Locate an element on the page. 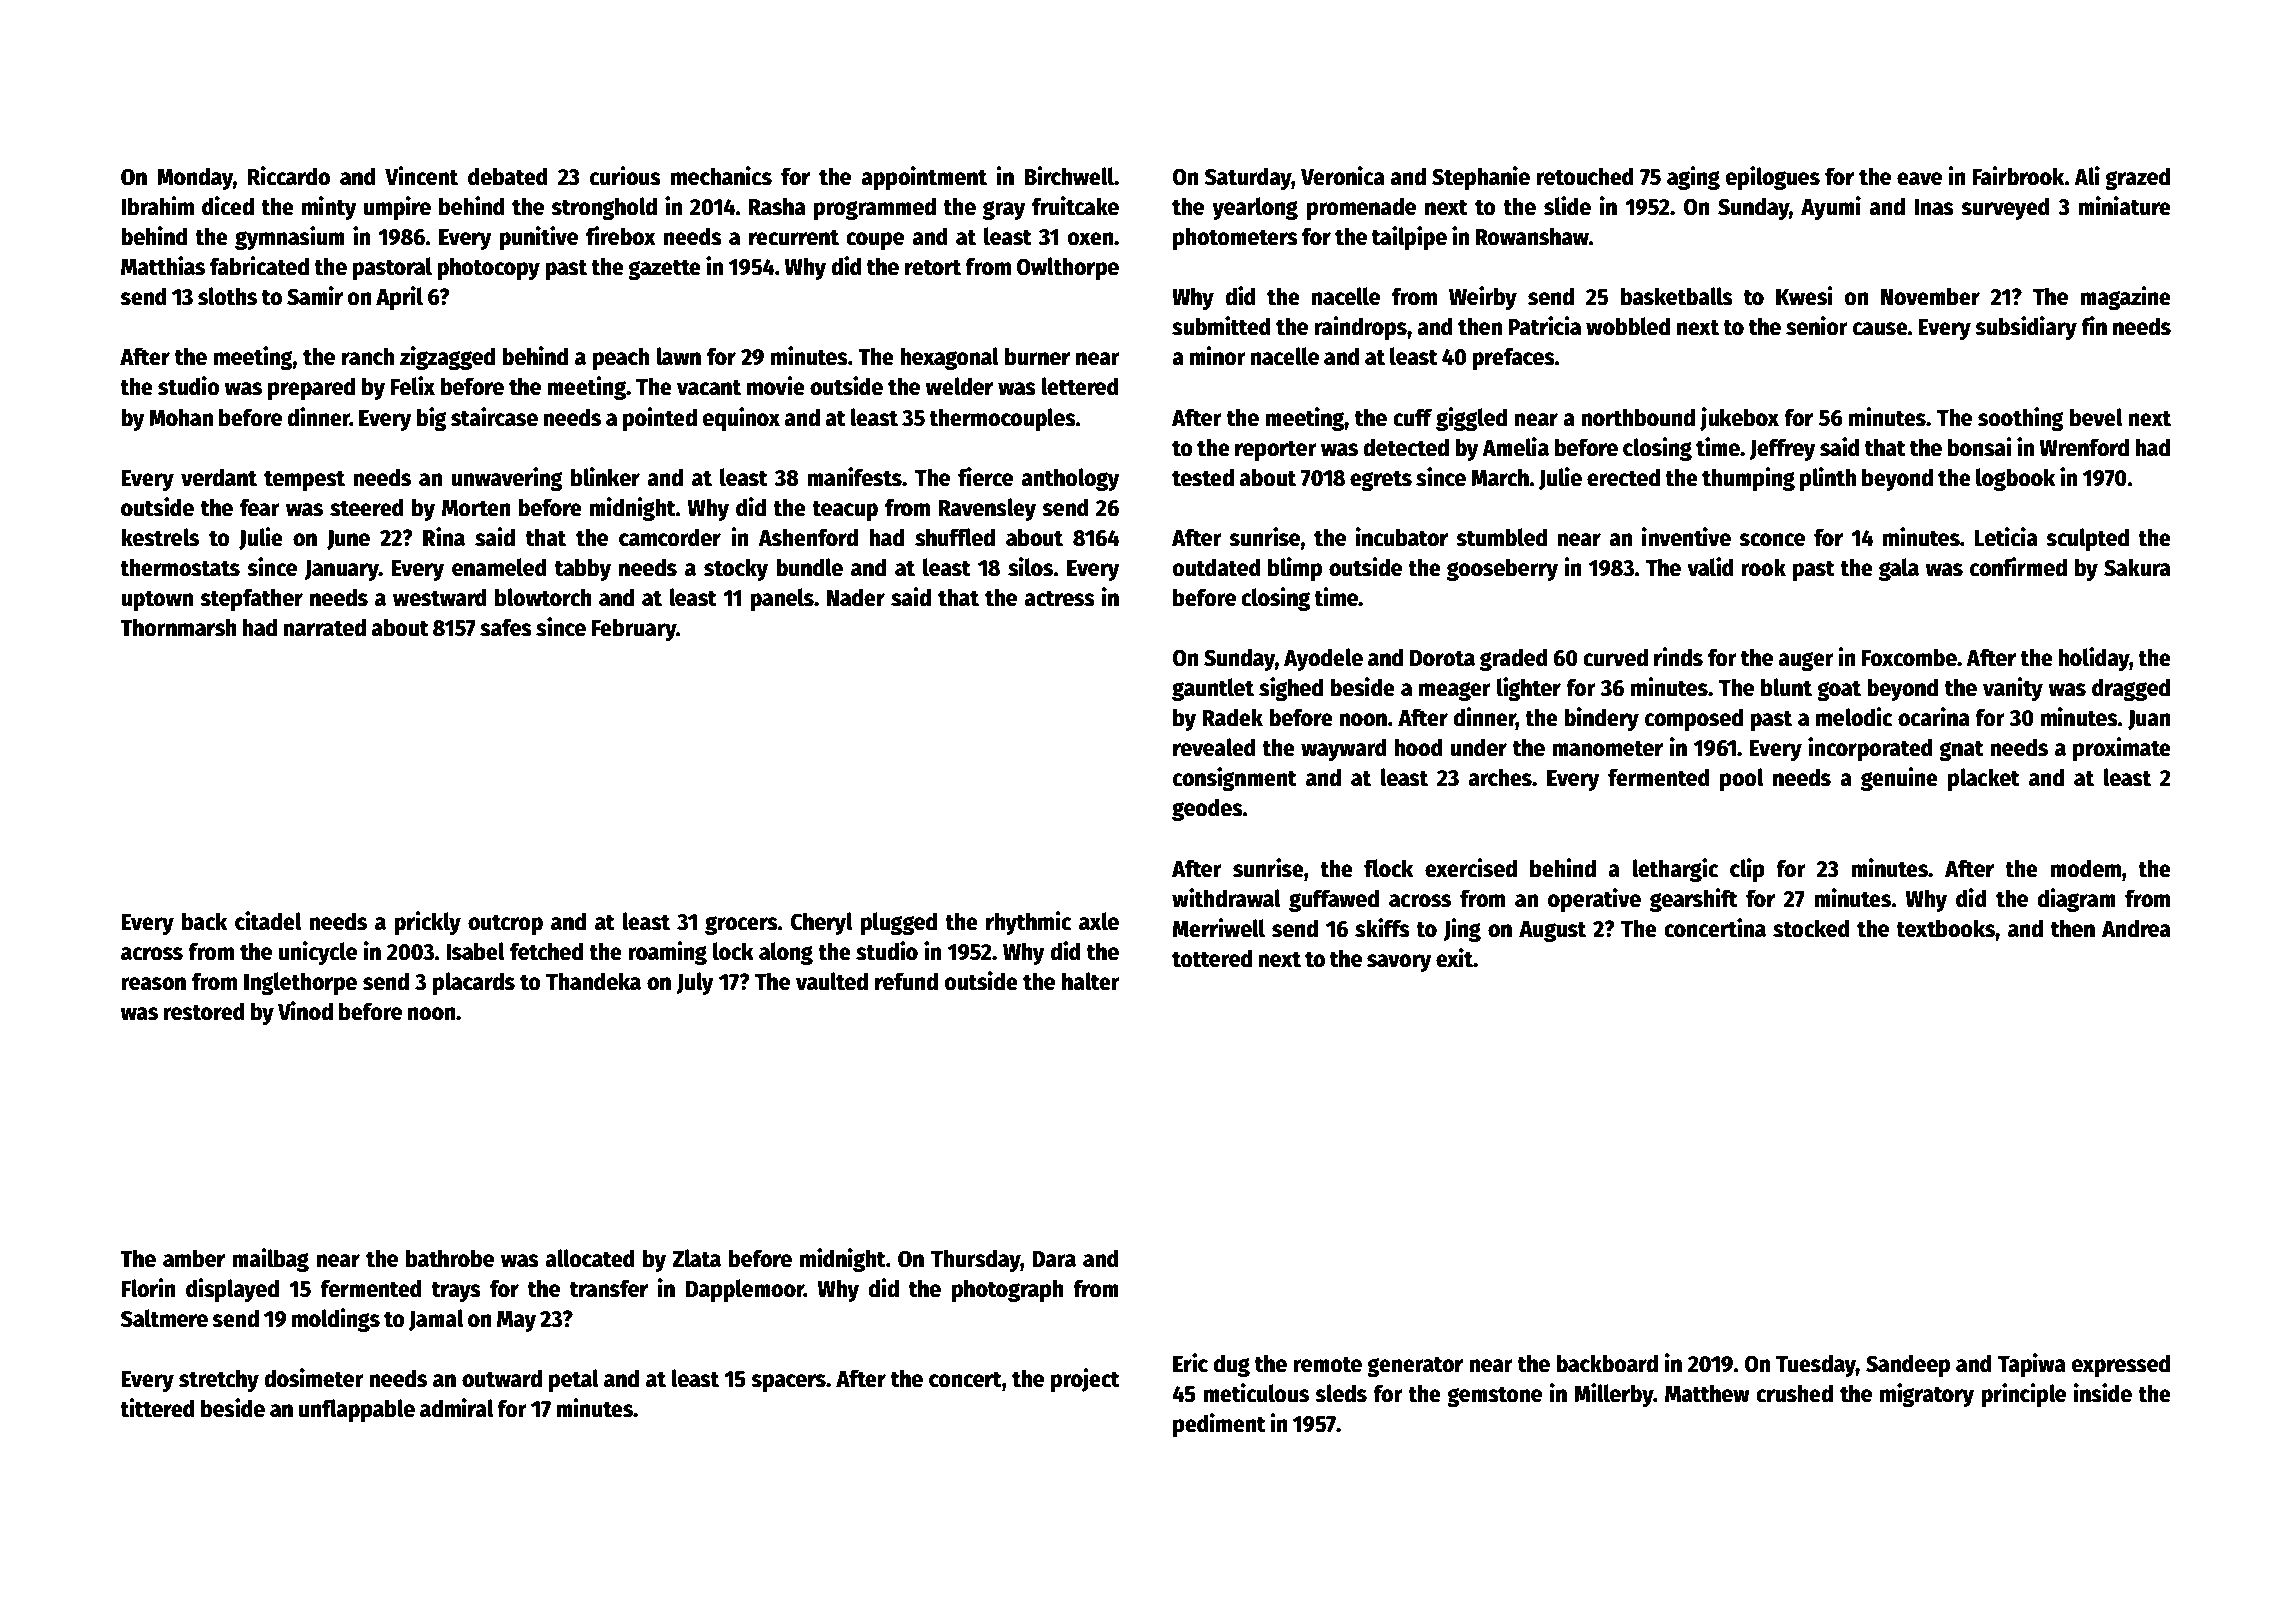  admiral is located at coordinates (456, 1408).
